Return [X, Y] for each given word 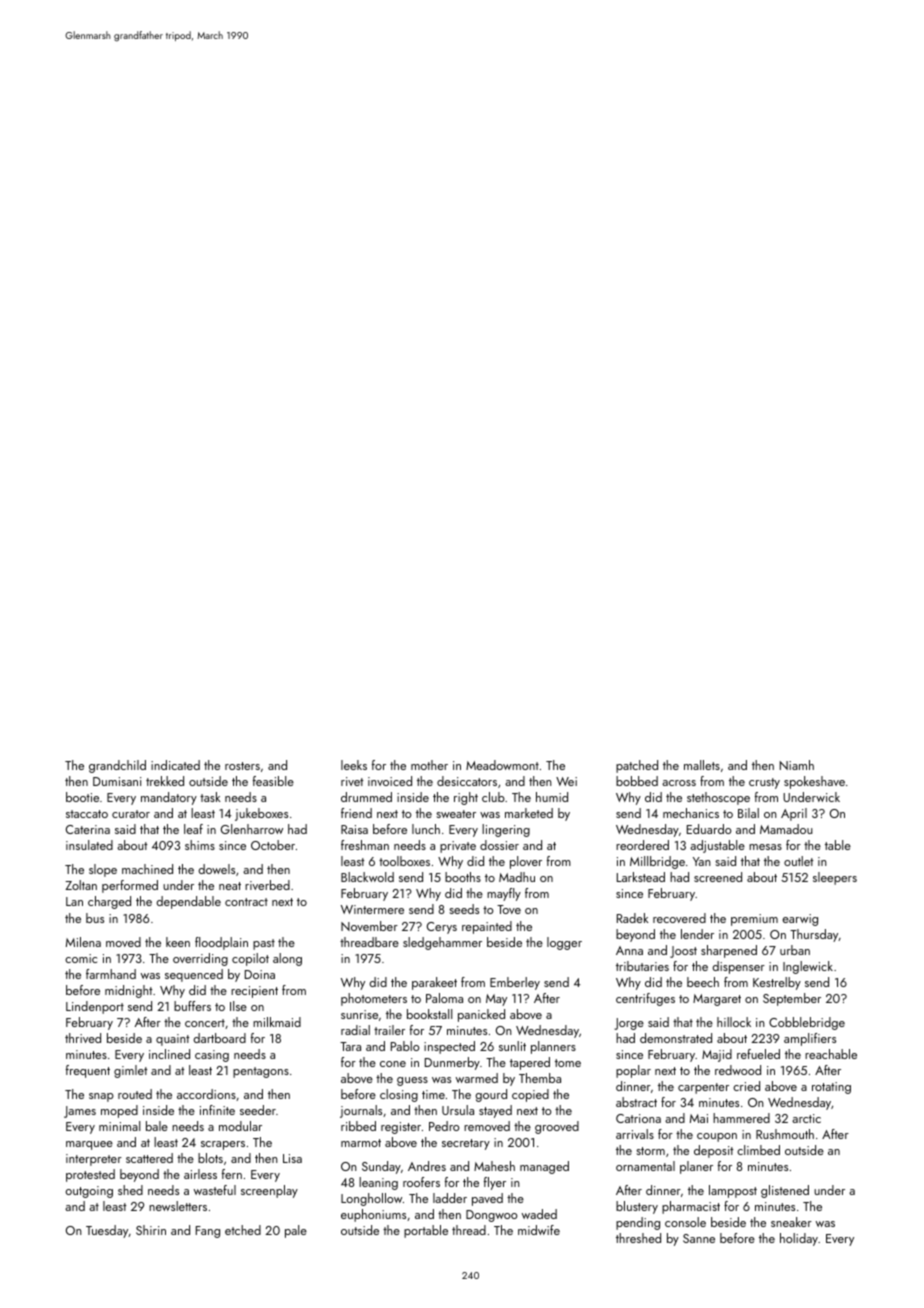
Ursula [458, 1110]
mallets [702, 765]
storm [650, 1151]
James [80, 1112]
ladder [450, 1198]
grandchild [117, 766]
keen [178, 942]
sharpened [729, 951]
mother [429, 765]
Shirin [151, 1230]
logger [564, 943]
